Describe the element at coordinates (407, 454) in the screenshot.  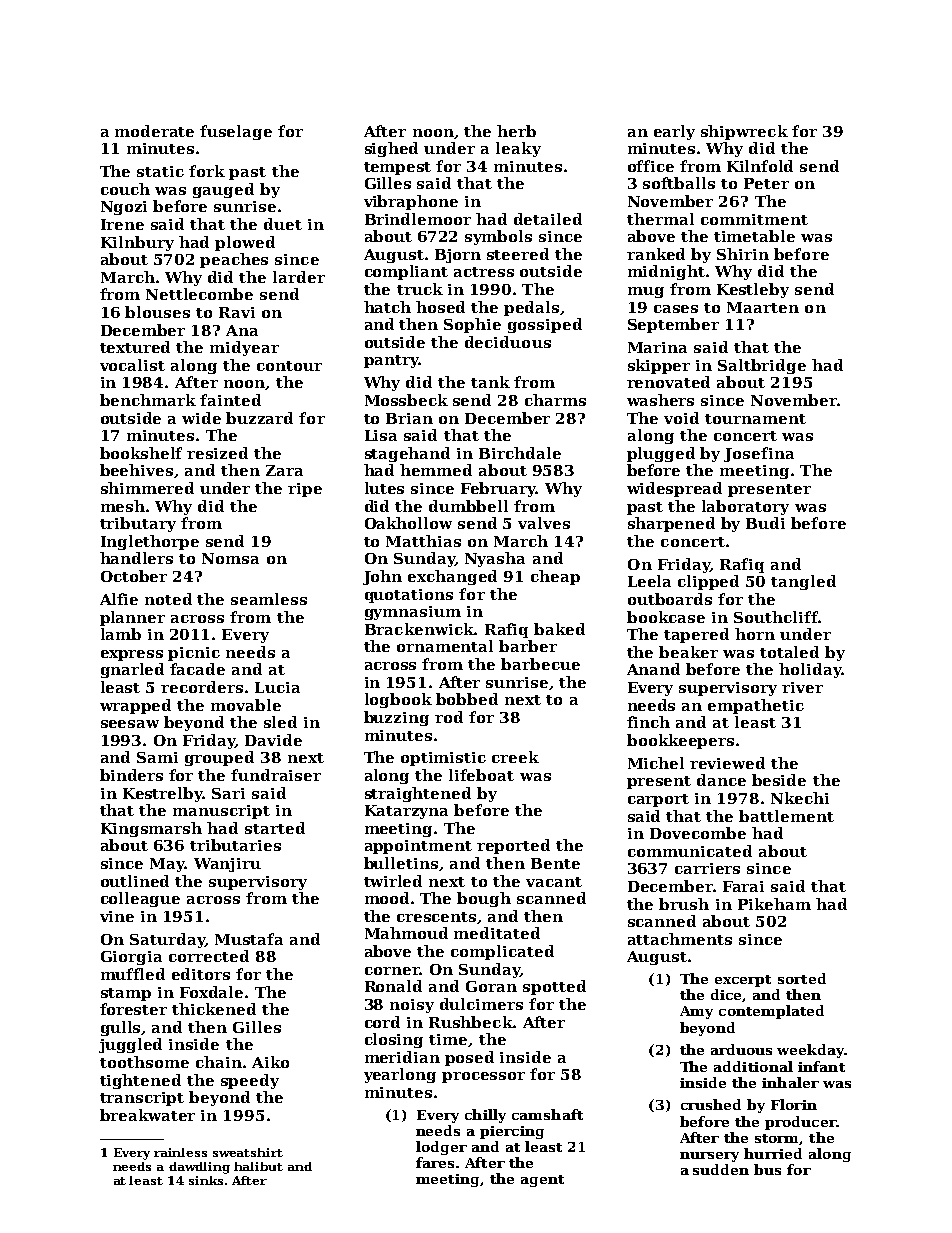
I see `stagehand` at that location.
